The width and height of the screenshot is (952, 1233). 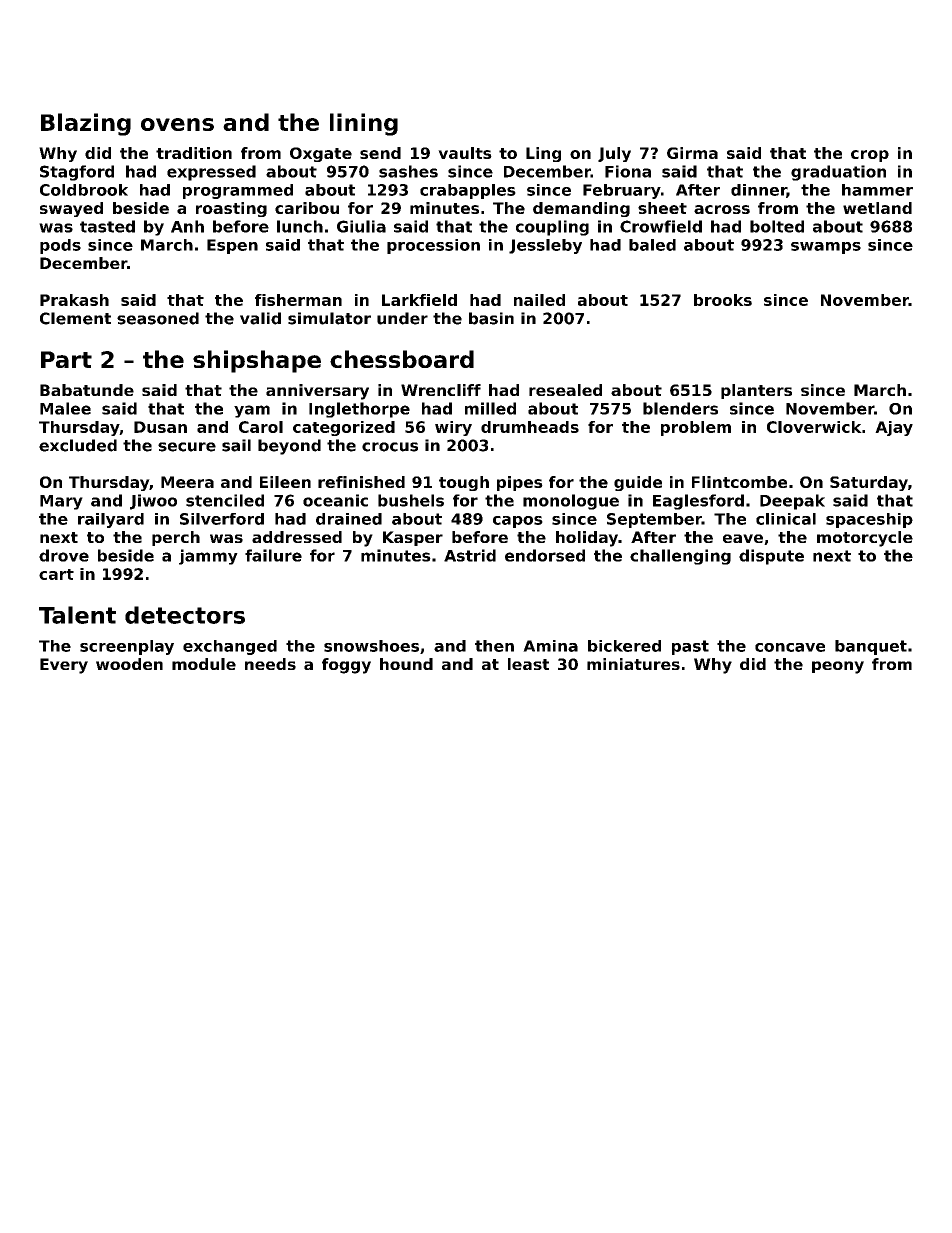 What do you see at coordinates (786, 519) in the screenshot?
I see `clinical` at bounding box center [786, 519].
